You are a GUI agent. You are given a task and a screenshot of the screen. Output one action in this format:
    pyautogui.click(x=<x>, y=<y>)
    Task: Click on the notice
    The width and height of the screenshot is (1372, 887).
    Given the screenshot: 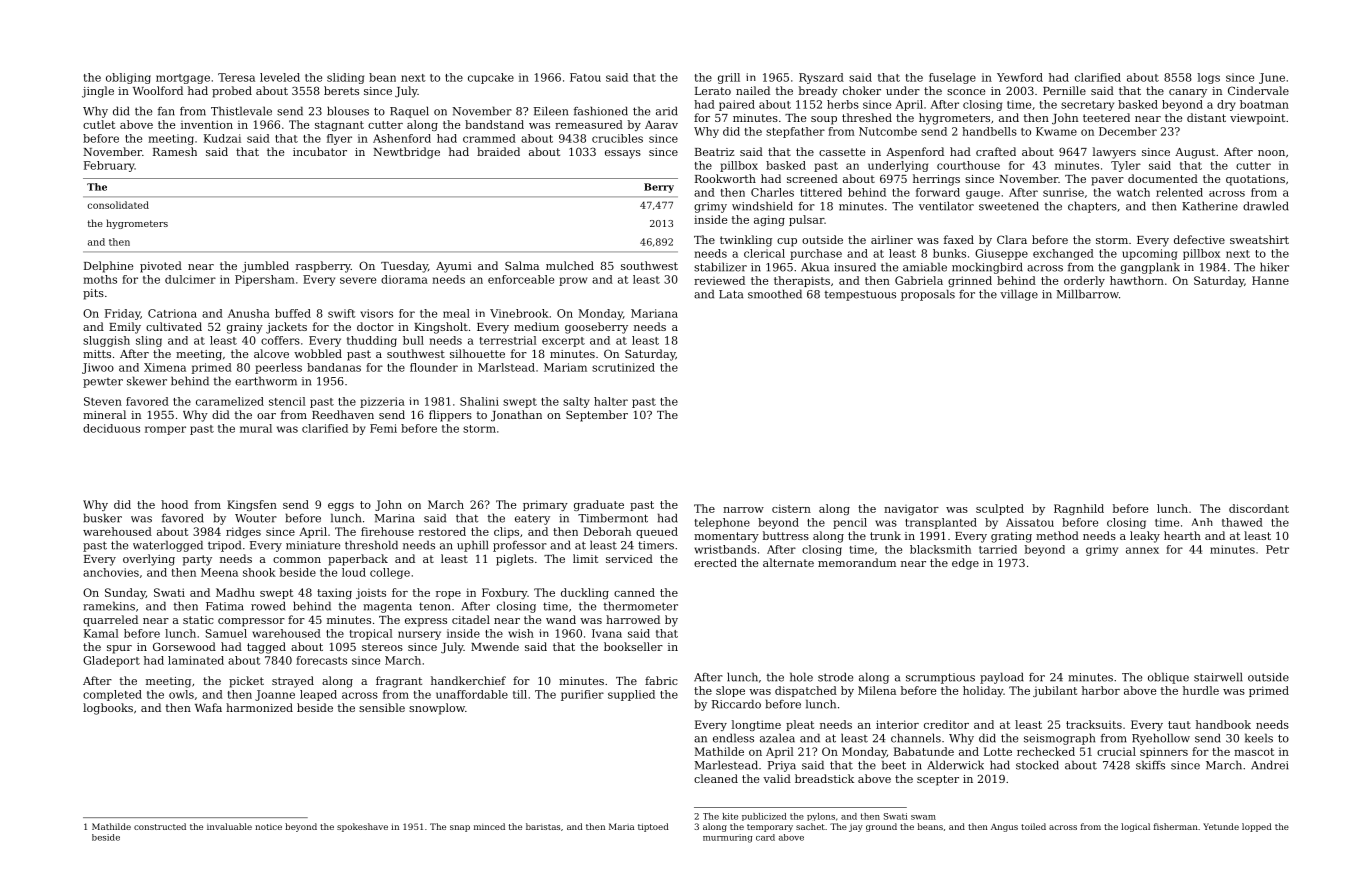 What is the action you would take?
    pyautogui.click(x=268, y=827)
